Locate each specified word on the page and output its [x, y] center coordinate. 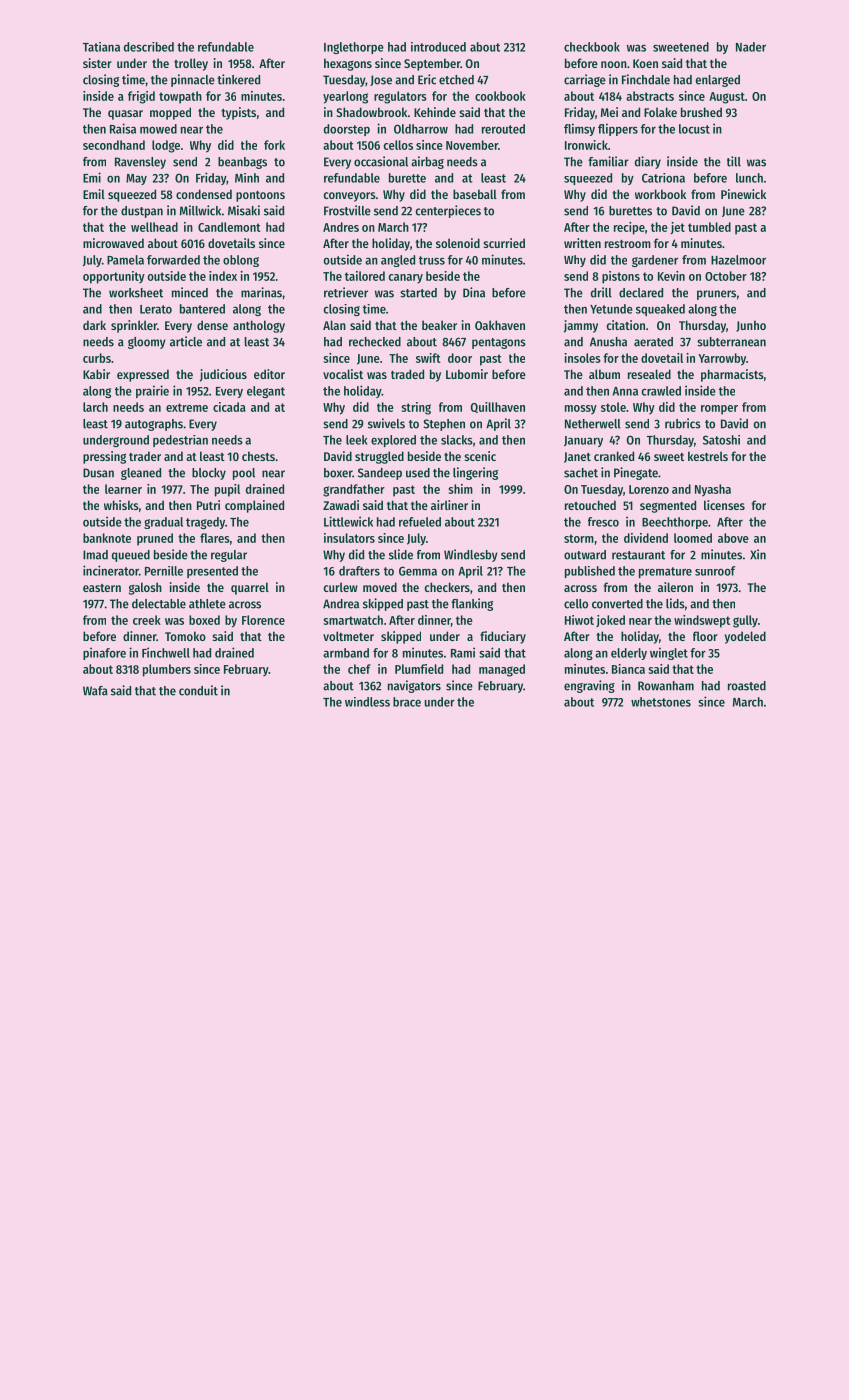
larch [95, 407]
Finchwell [166, 652]
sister [97, 63]
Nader [751, 47]
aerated [653, 342]
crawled [661, 391]
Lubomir [467, 374]
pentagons [499, 343]
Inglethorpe [354, 48]
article [186, 341]
